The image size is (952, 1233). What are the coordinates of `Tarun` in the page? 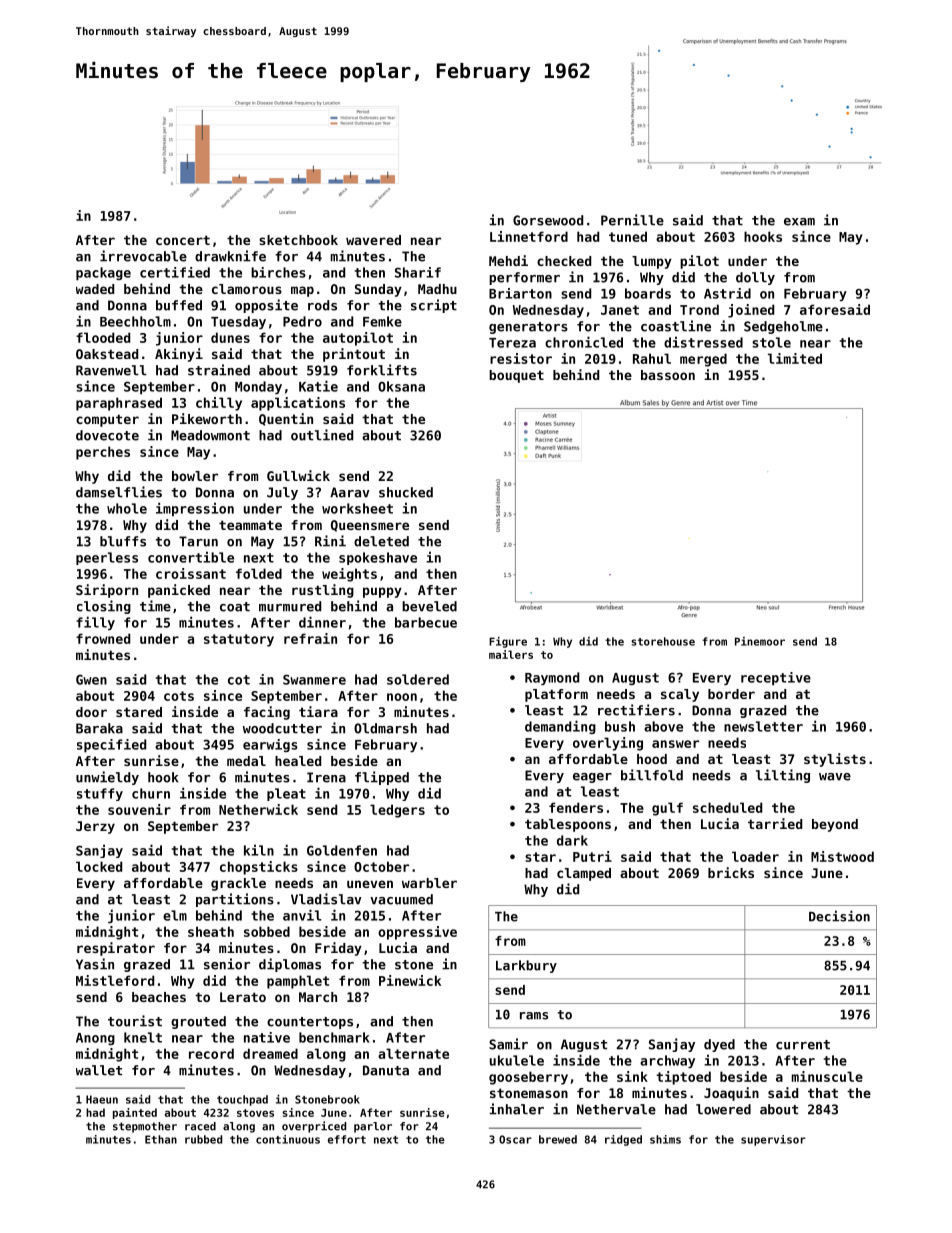 It's located at (198, 541).
